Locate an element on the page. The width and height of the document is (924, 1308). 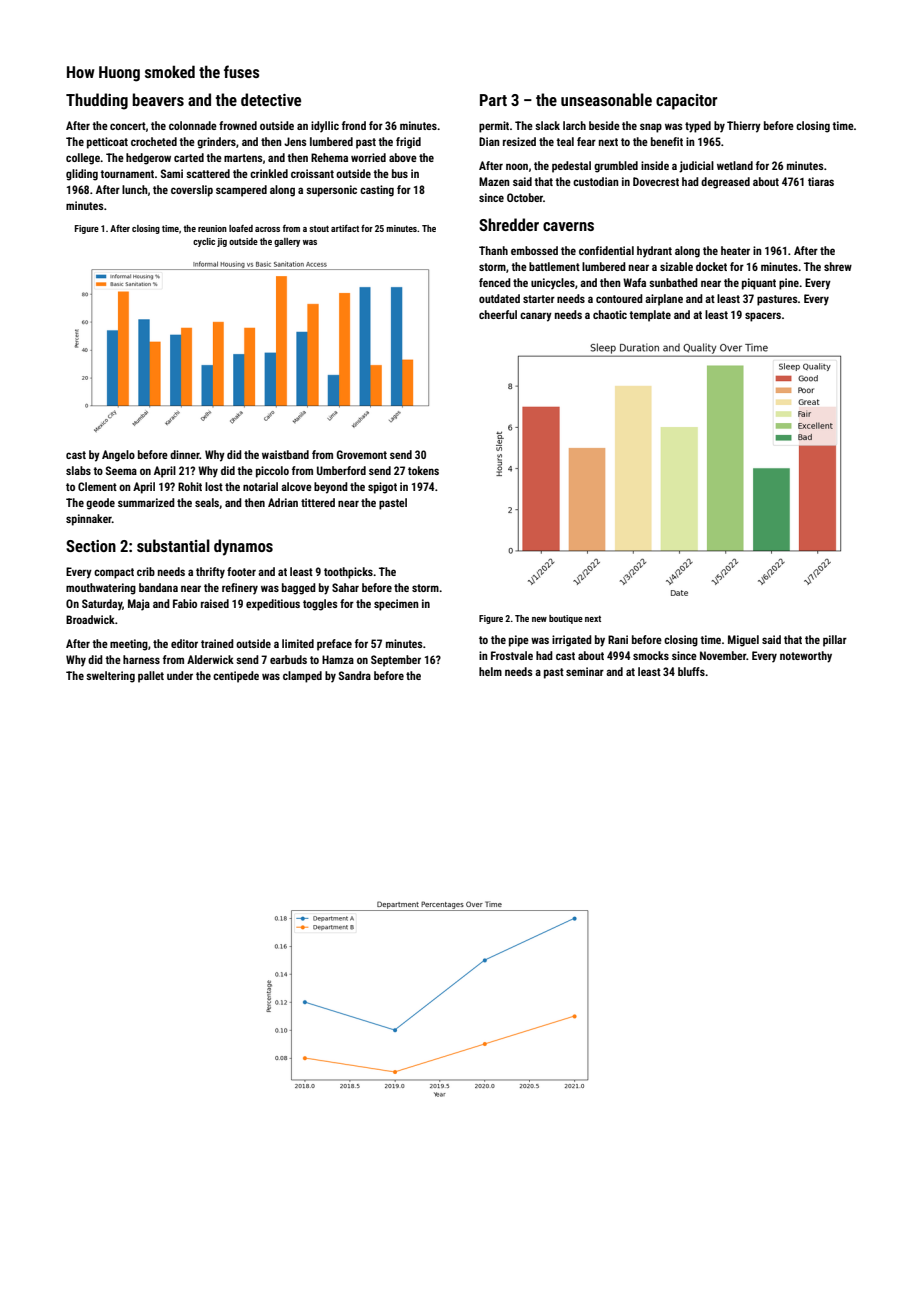
detective is located at coordinates (271, 99).
